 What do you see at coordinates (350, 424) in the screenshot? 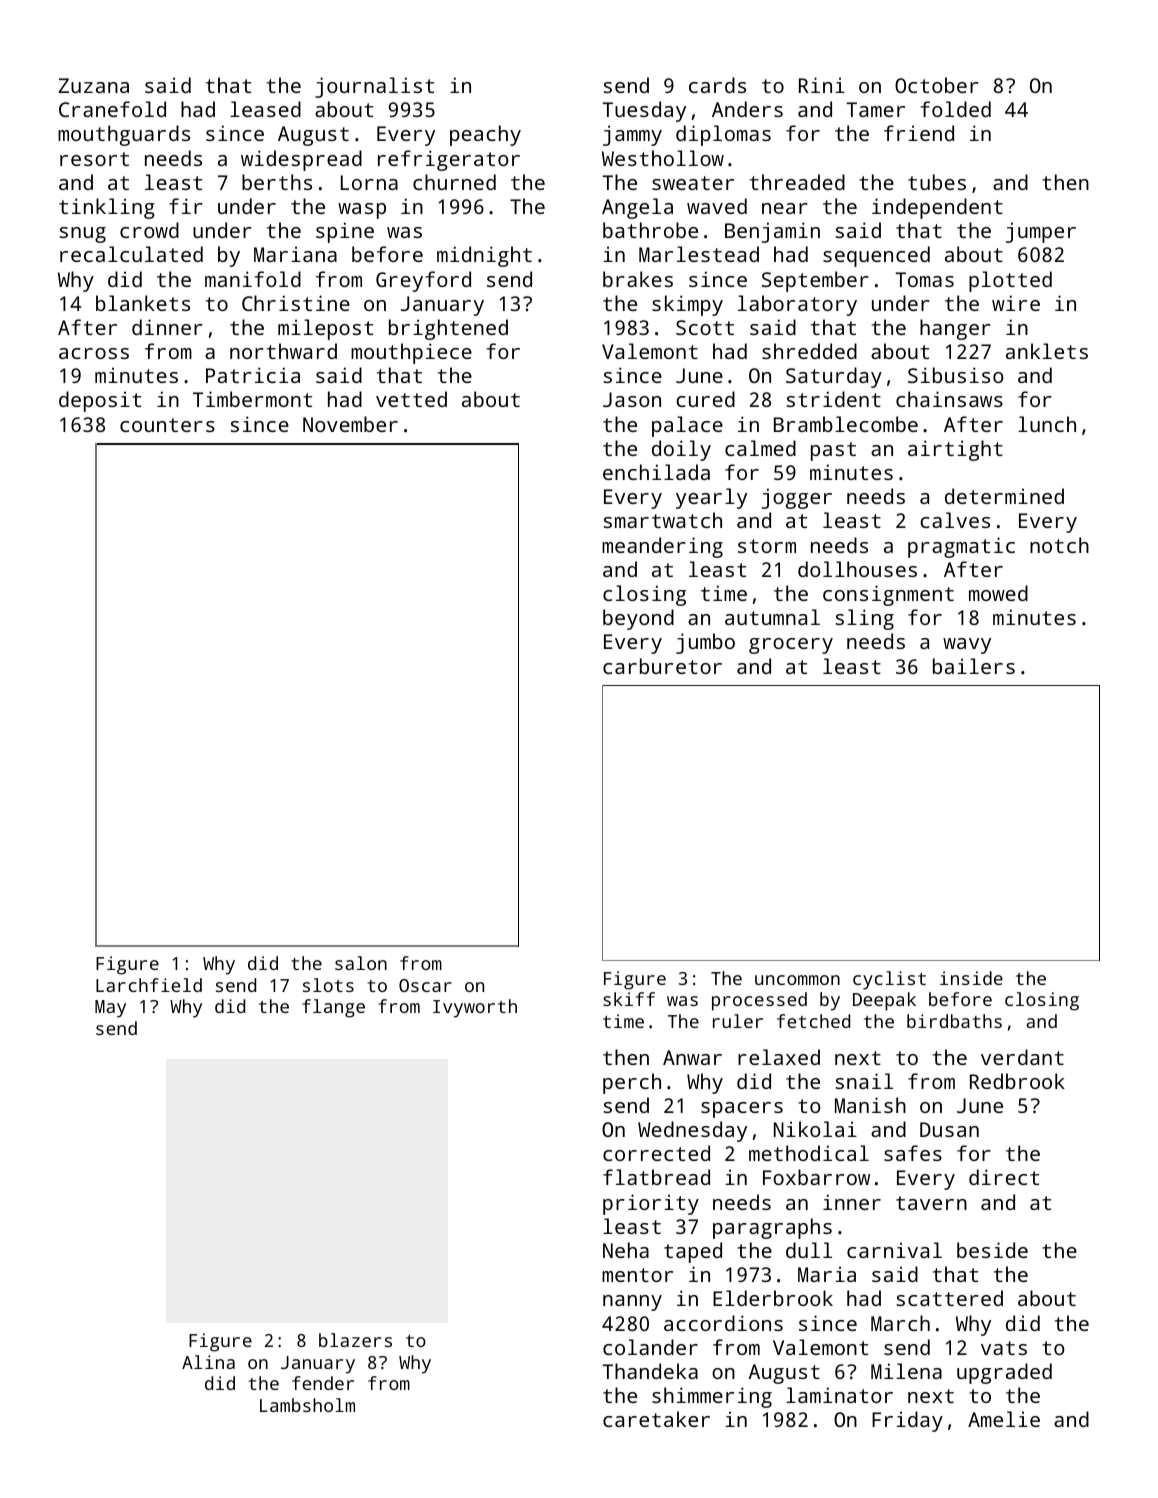
I see `November` at bounding box center [350, 424].
